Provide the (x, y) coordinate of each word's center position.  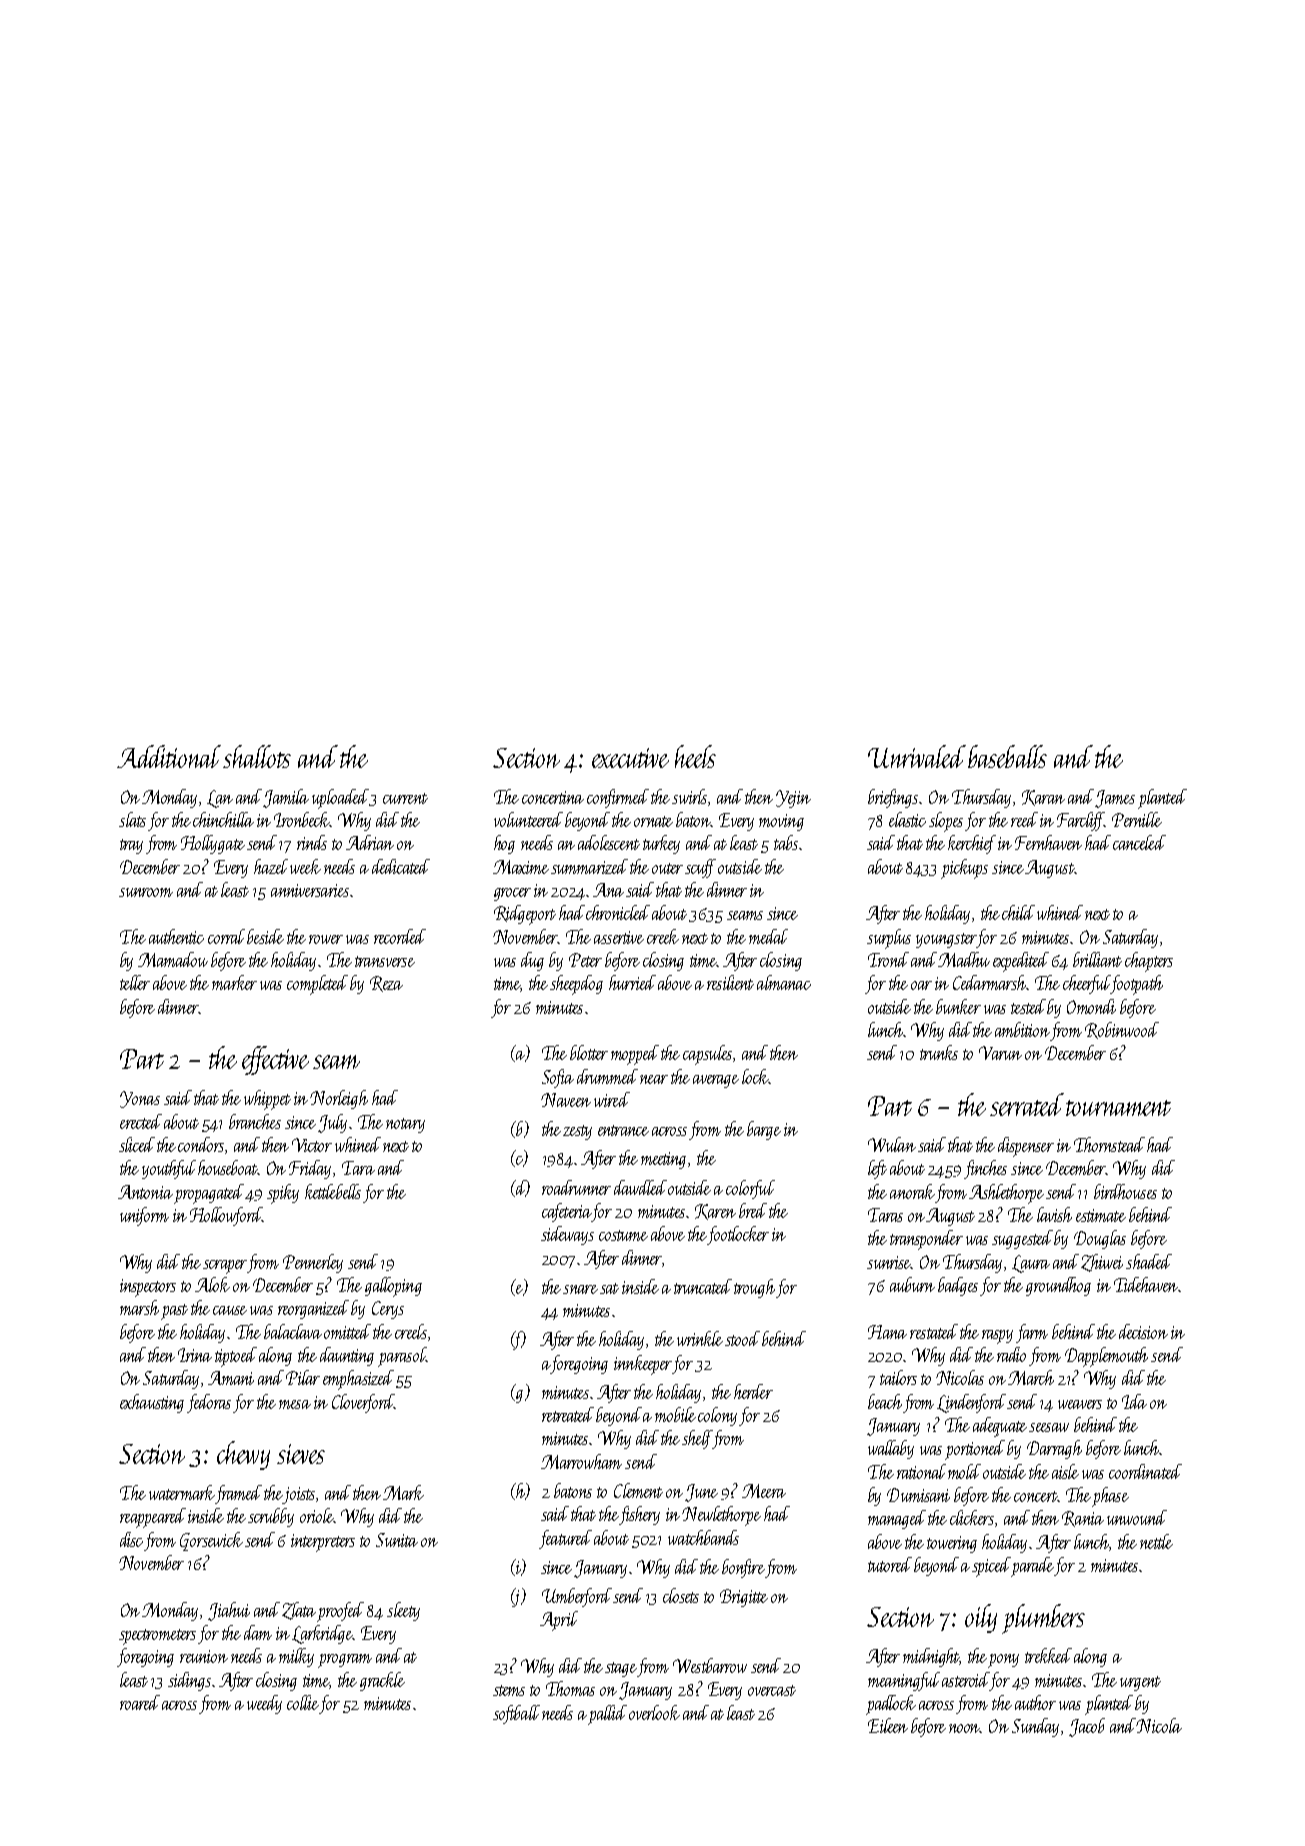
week (305, 866)
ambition (1022, 1029)
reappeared (153, 1518)
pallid (607, 1715)
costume (623, 1235)
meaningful (904, 1681)
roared (140, 1702)
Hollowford (226, 1216)
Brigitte (744, 1598)
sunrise (889, 1262)
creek (663, 936)
